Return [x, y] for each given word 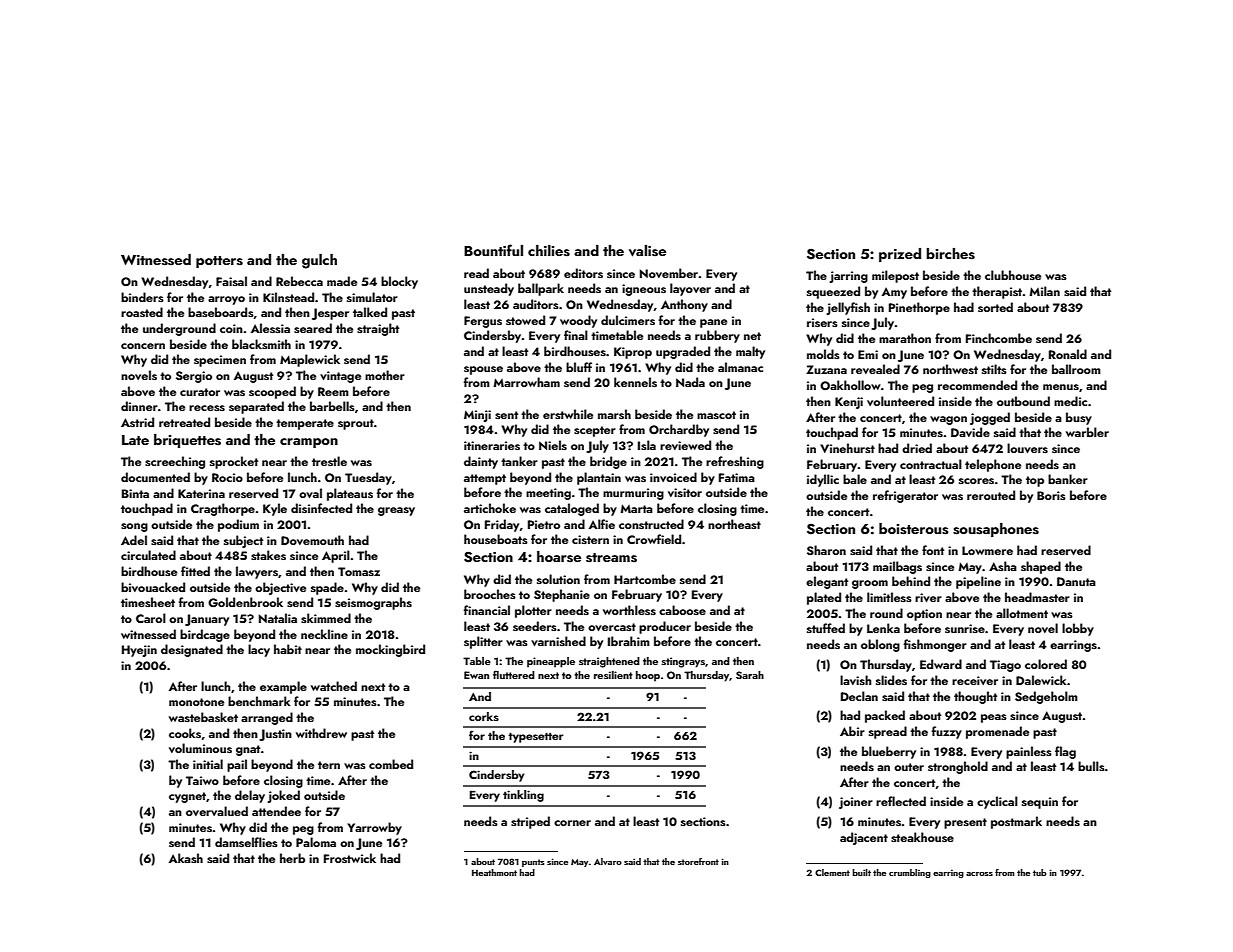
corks [484, 716]
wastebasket [203, 717]
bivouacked [153, 587]
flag [1065, 752]
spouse [483, 370]
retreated [184, 422]
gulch [319, 261]
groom [870, 584]
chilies [549, 250]
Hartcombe [645, 579]
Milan [1044, 291]
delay [250, 796]
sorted [995, 307]
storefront [698, 861]
